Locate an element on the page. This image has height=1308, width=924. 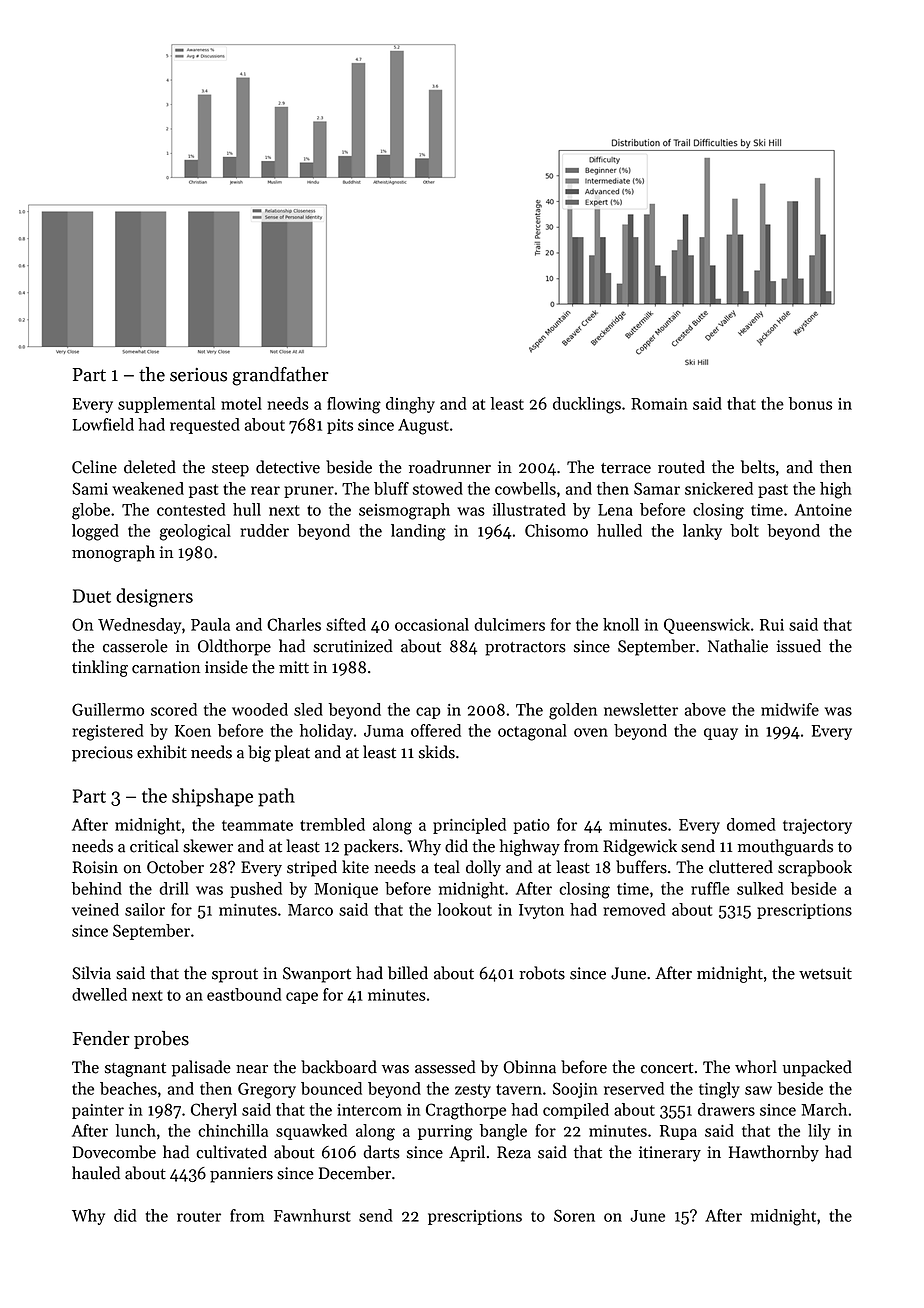
principled is located at coordinates (469, 826).
